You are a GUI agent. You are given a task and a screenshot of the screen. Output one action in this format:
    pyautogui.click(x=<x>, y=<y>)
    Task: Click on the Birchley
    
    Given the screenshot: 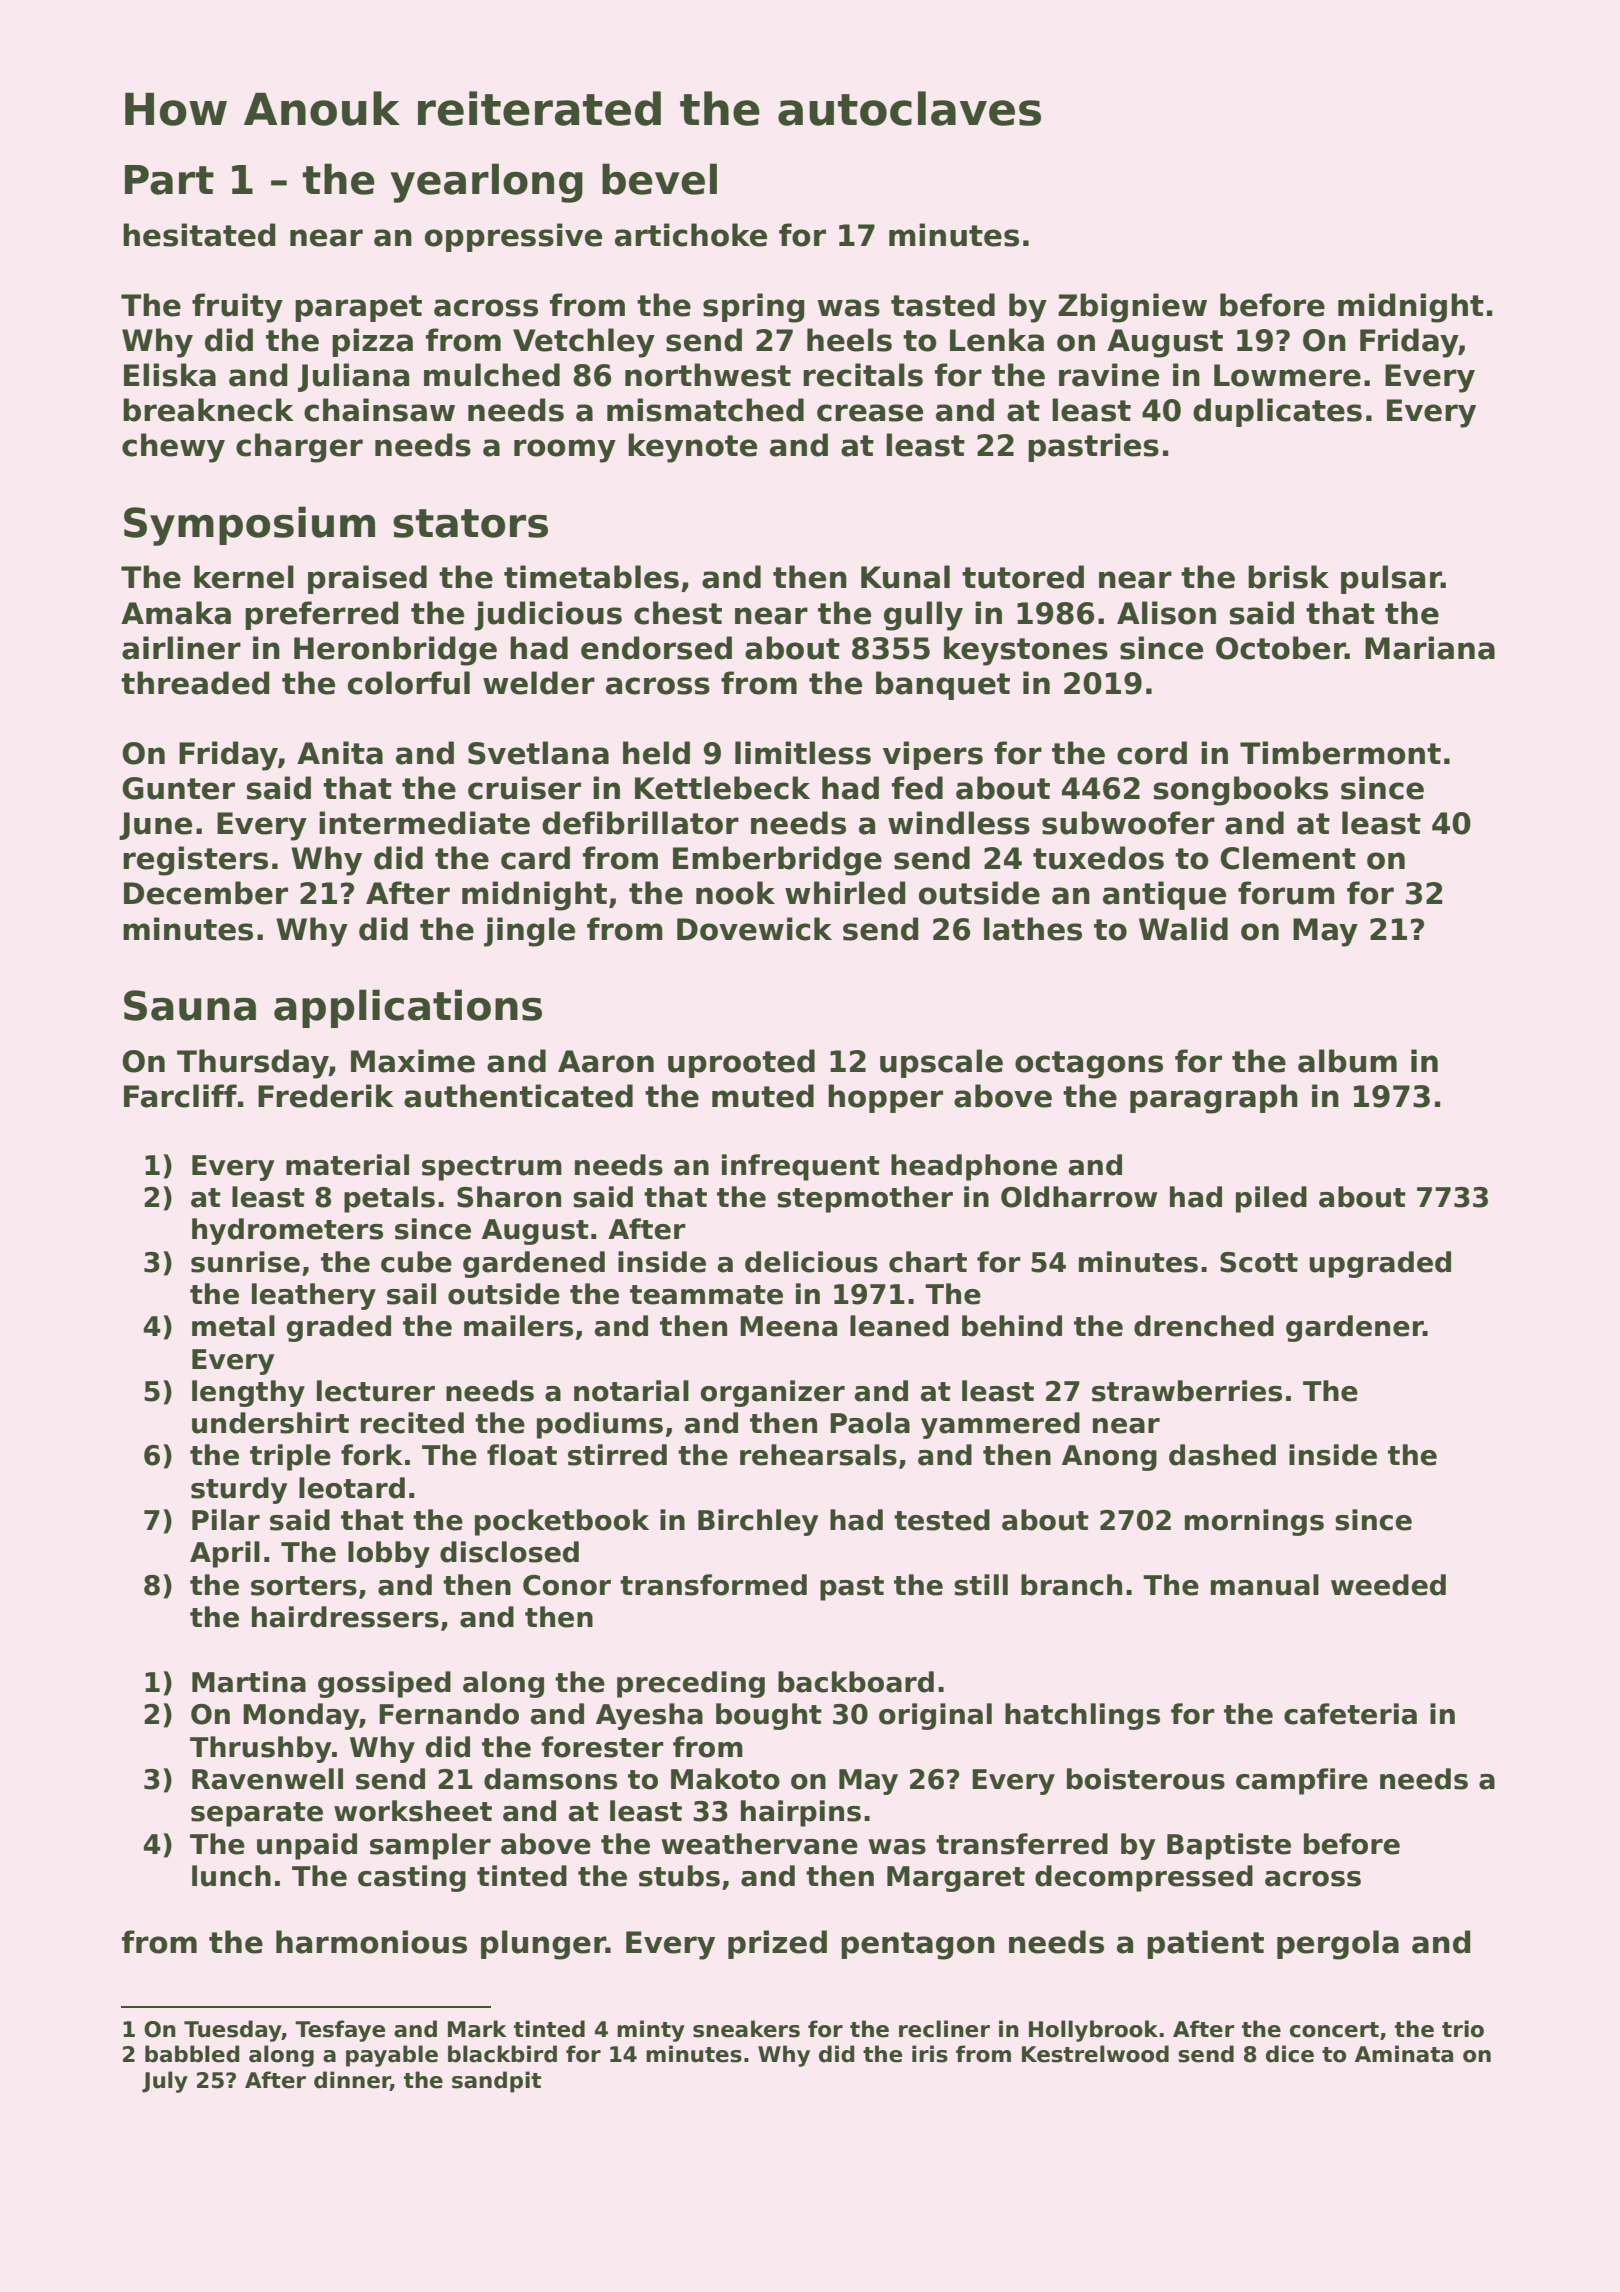 What is the action you would take?
    pyautogui.click(x=758, y=1522)
